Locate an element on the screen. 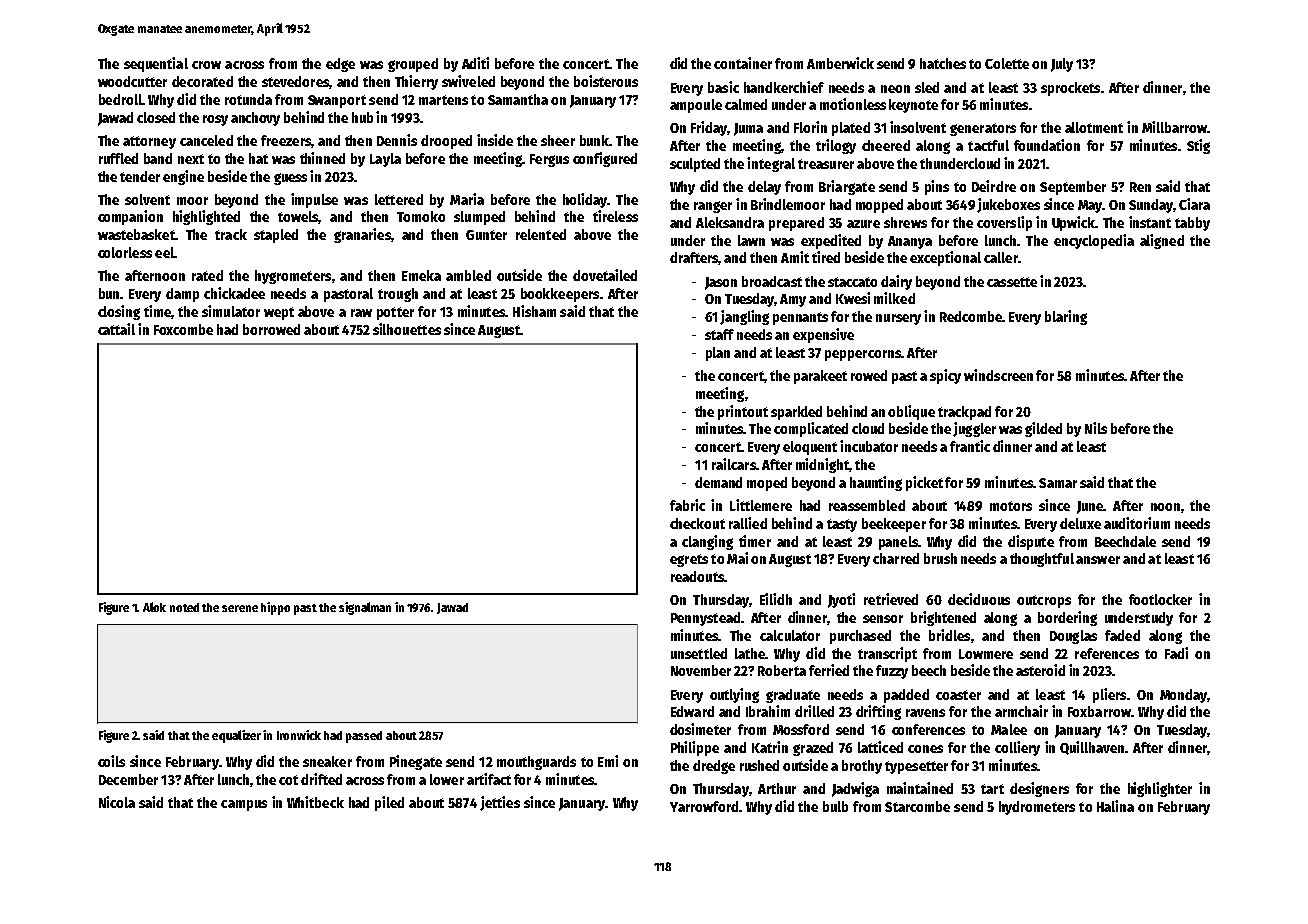 Image resolution: width=1308 pixels, height=924 pixels. grouped is located at coordinates (413, 65).
